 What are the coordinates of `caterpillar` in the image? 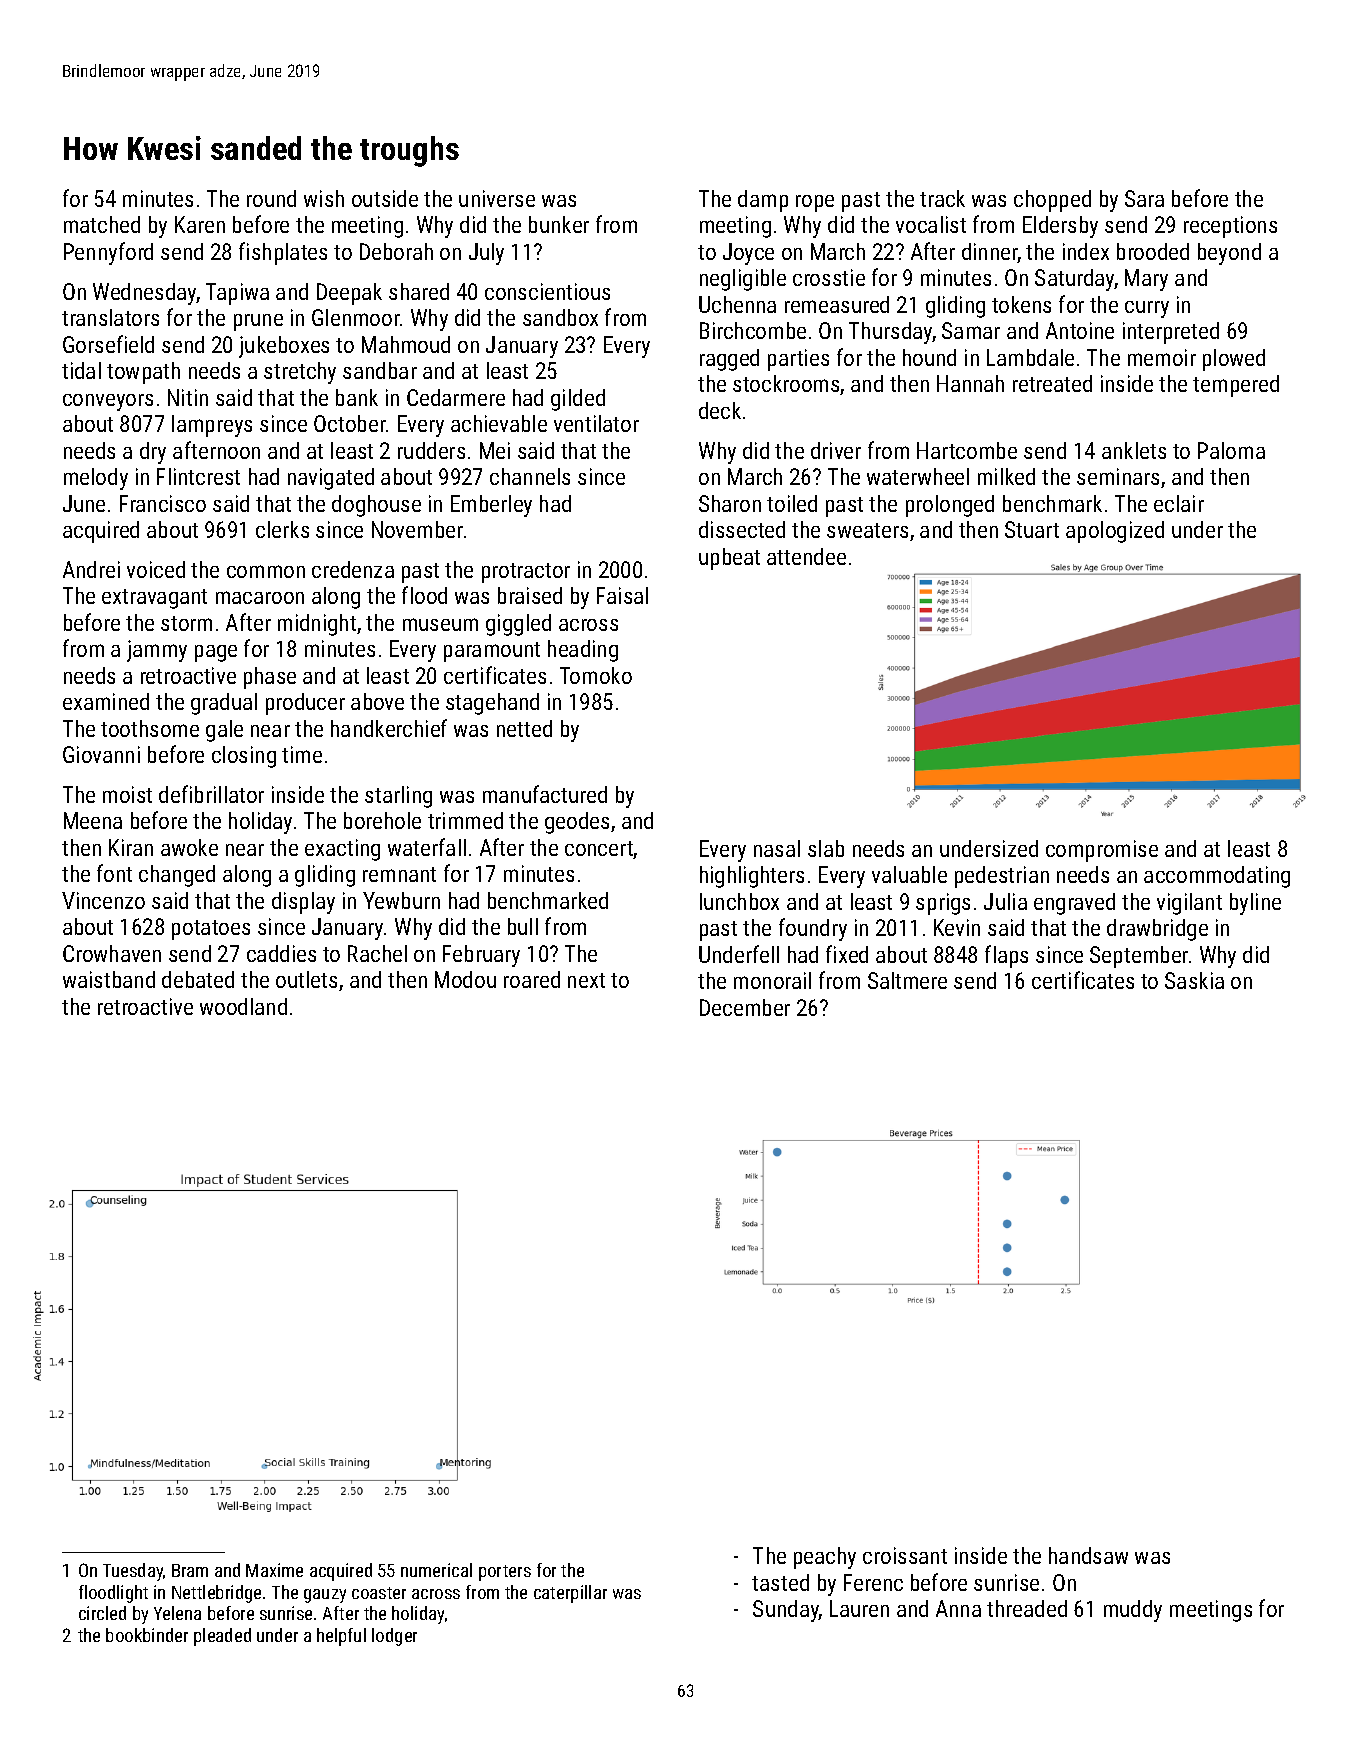 It's located at (570, 1594).
